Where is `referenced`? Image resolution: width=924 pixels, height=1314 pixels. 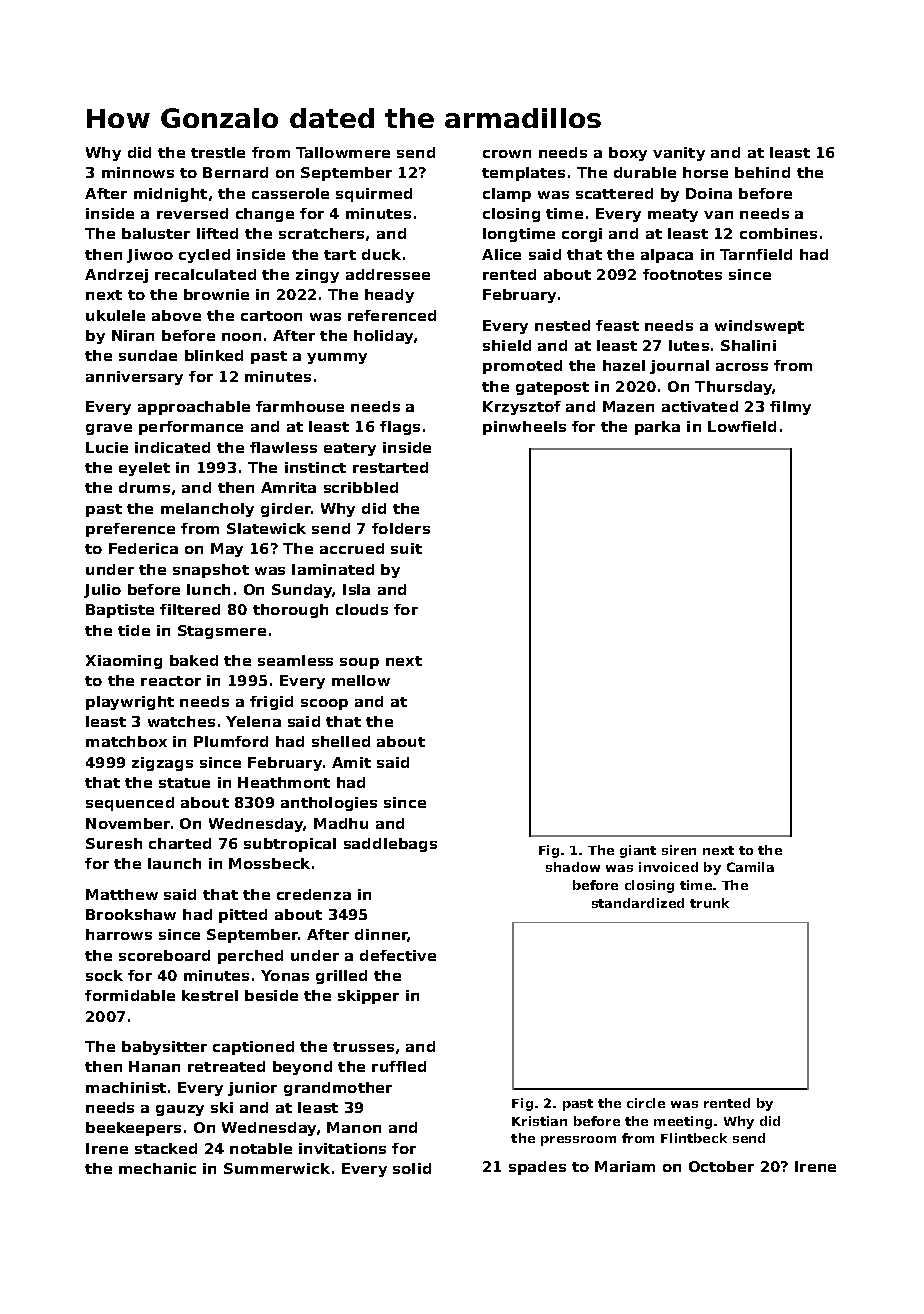 referenced is located at coordinates (392, 315).
